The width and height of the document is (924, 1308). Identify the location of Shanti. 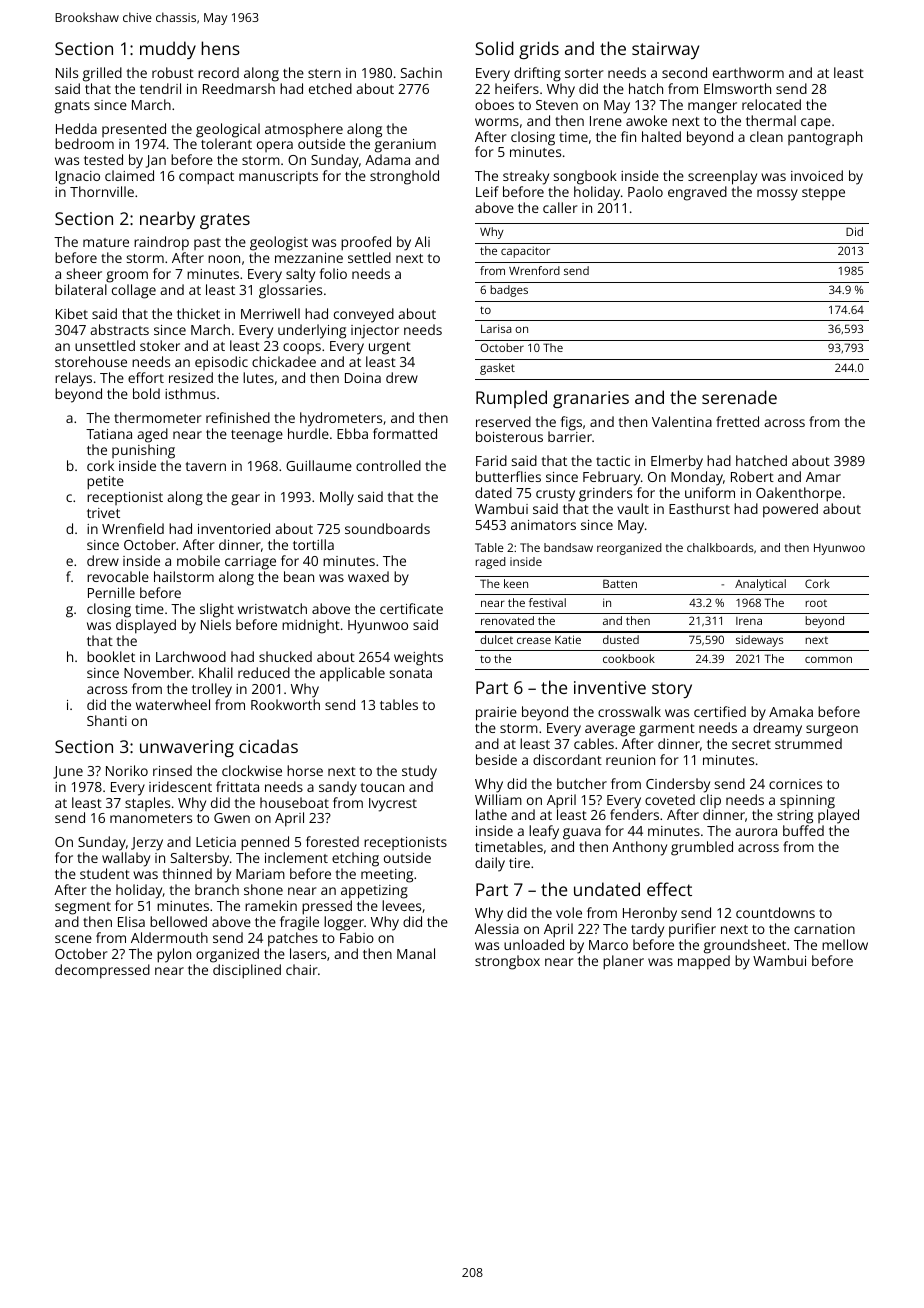
(107, 720).
